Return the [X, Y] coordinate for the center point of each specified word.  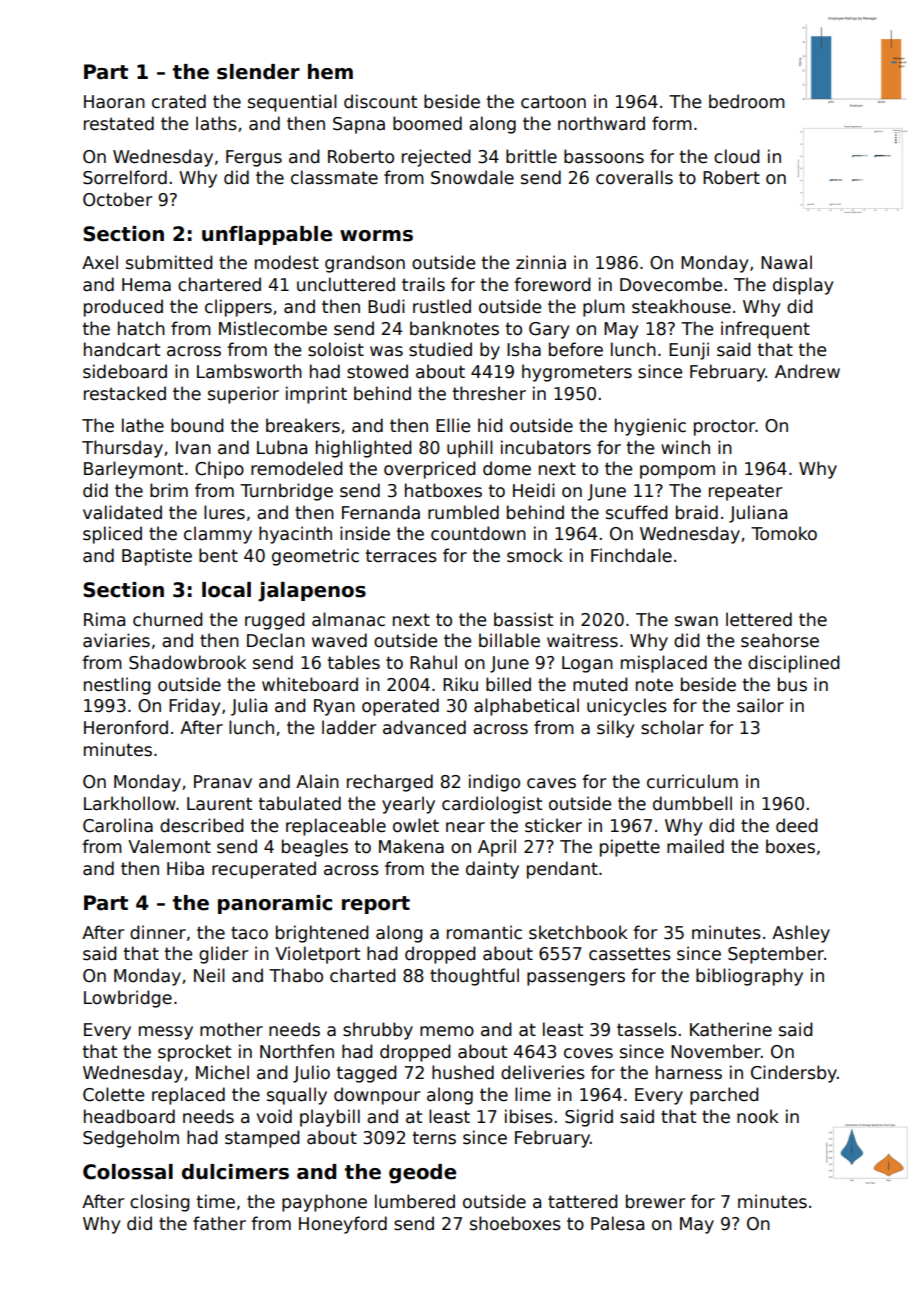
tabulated [300, 803]
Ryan [334, 707]
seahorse [780, 640]
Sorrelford [125, 177]
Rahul [433, 662]
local [226, 590]
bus [792, 684]
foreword [552, 284]
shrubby [378, 1031]
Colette [113, 1094]
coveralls [634, 177]
